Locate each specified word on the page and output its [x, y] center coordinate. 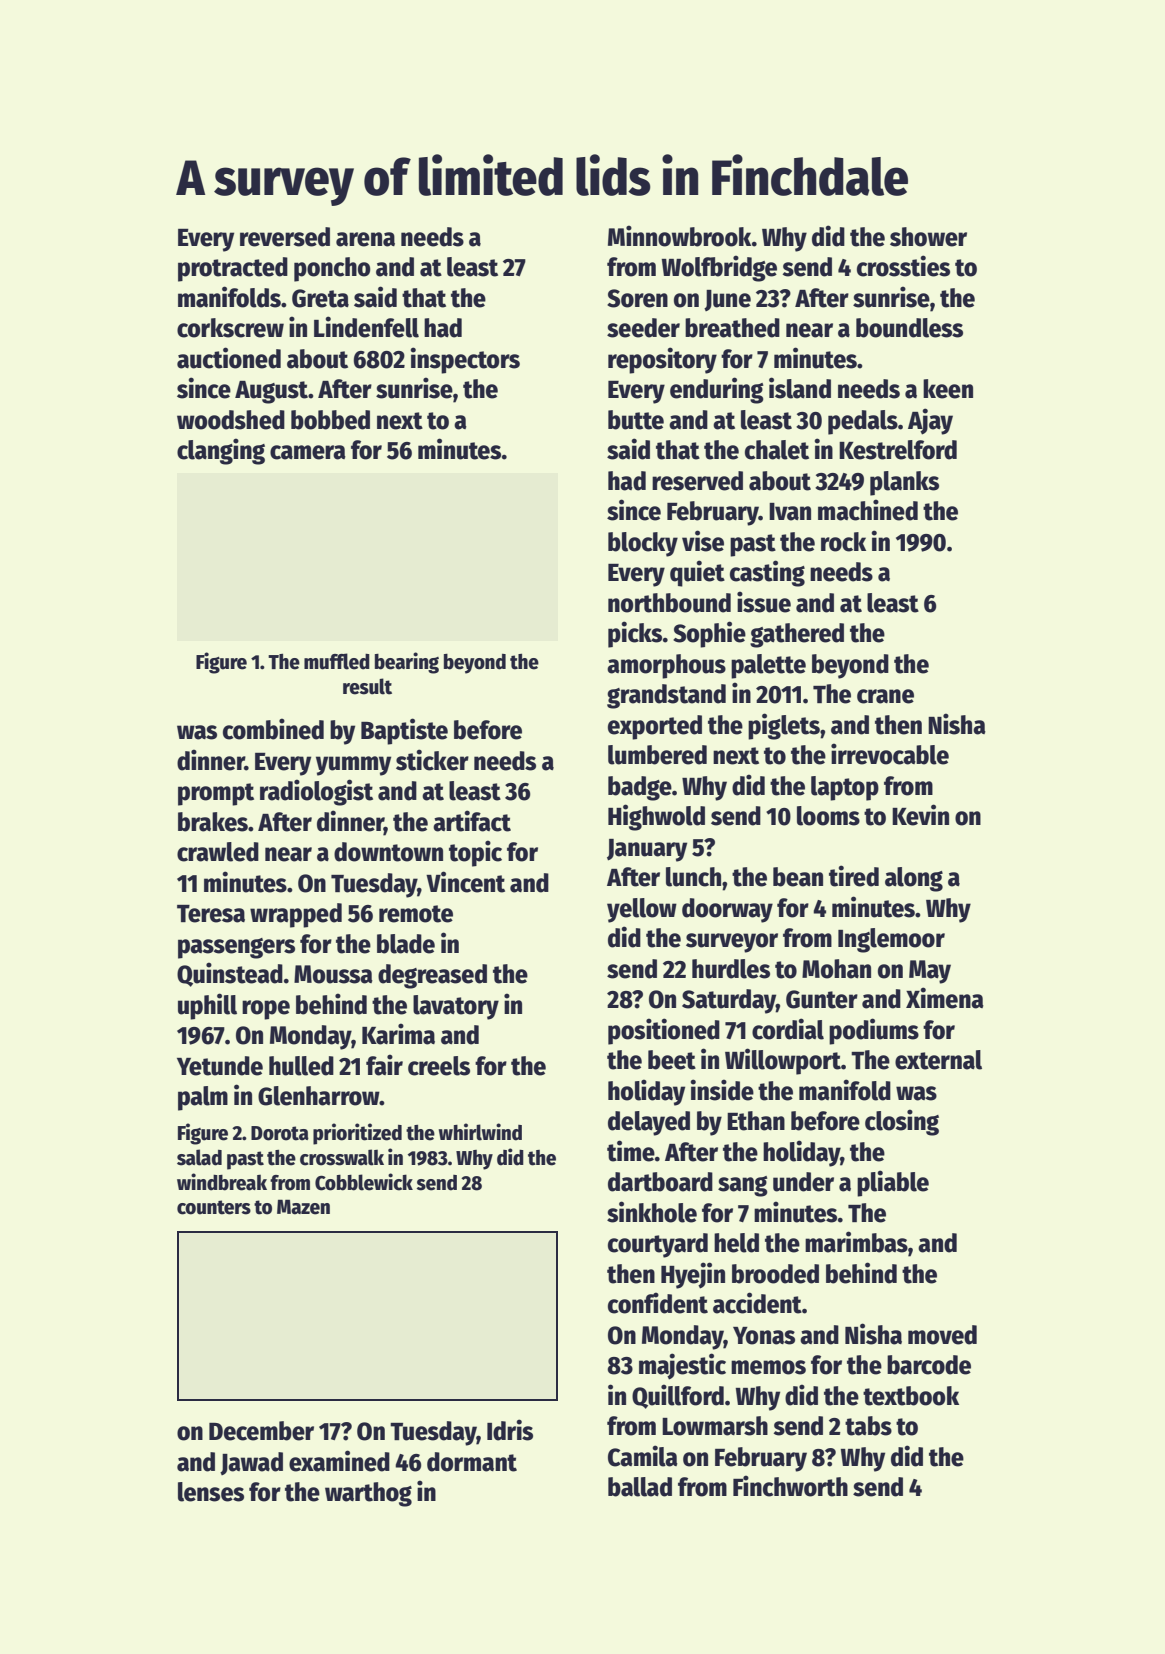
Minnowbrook [679, 236]
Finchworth [790, 1486]
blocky [643, 544]
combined [273, 729]
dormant [472, 1462]
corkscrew [230, 328]
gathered [797, 635]
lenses [211, 1492]
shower [928, 237]
